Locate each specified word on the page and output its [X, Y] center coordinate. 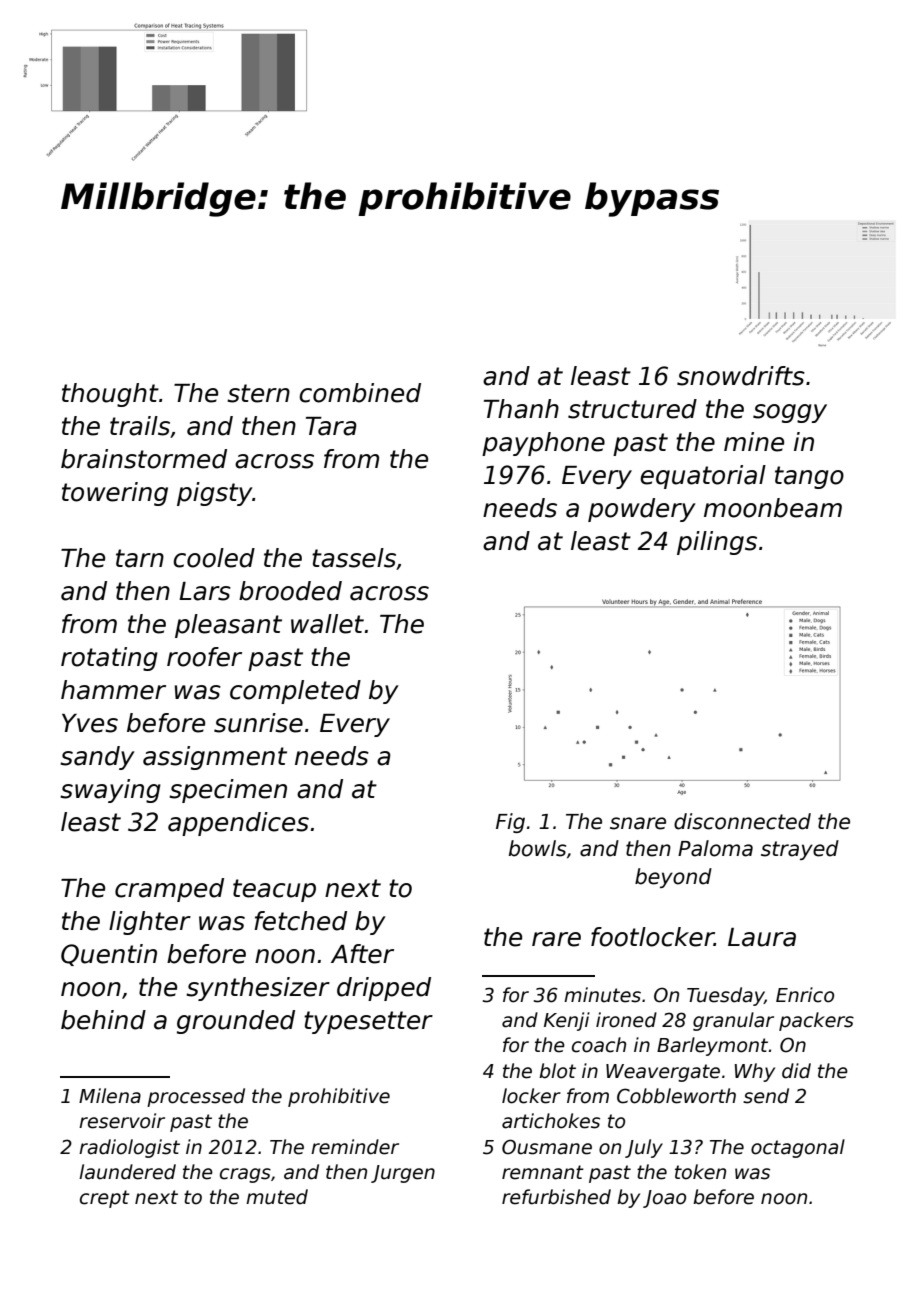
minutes [602, 995]
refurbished [556, 1197]
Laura [762, 937]
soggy [790, 413]
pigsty [215, 494]
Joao [664, 1199]
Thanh [521, 409]
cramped [169, 890]
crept [105, 1199]
